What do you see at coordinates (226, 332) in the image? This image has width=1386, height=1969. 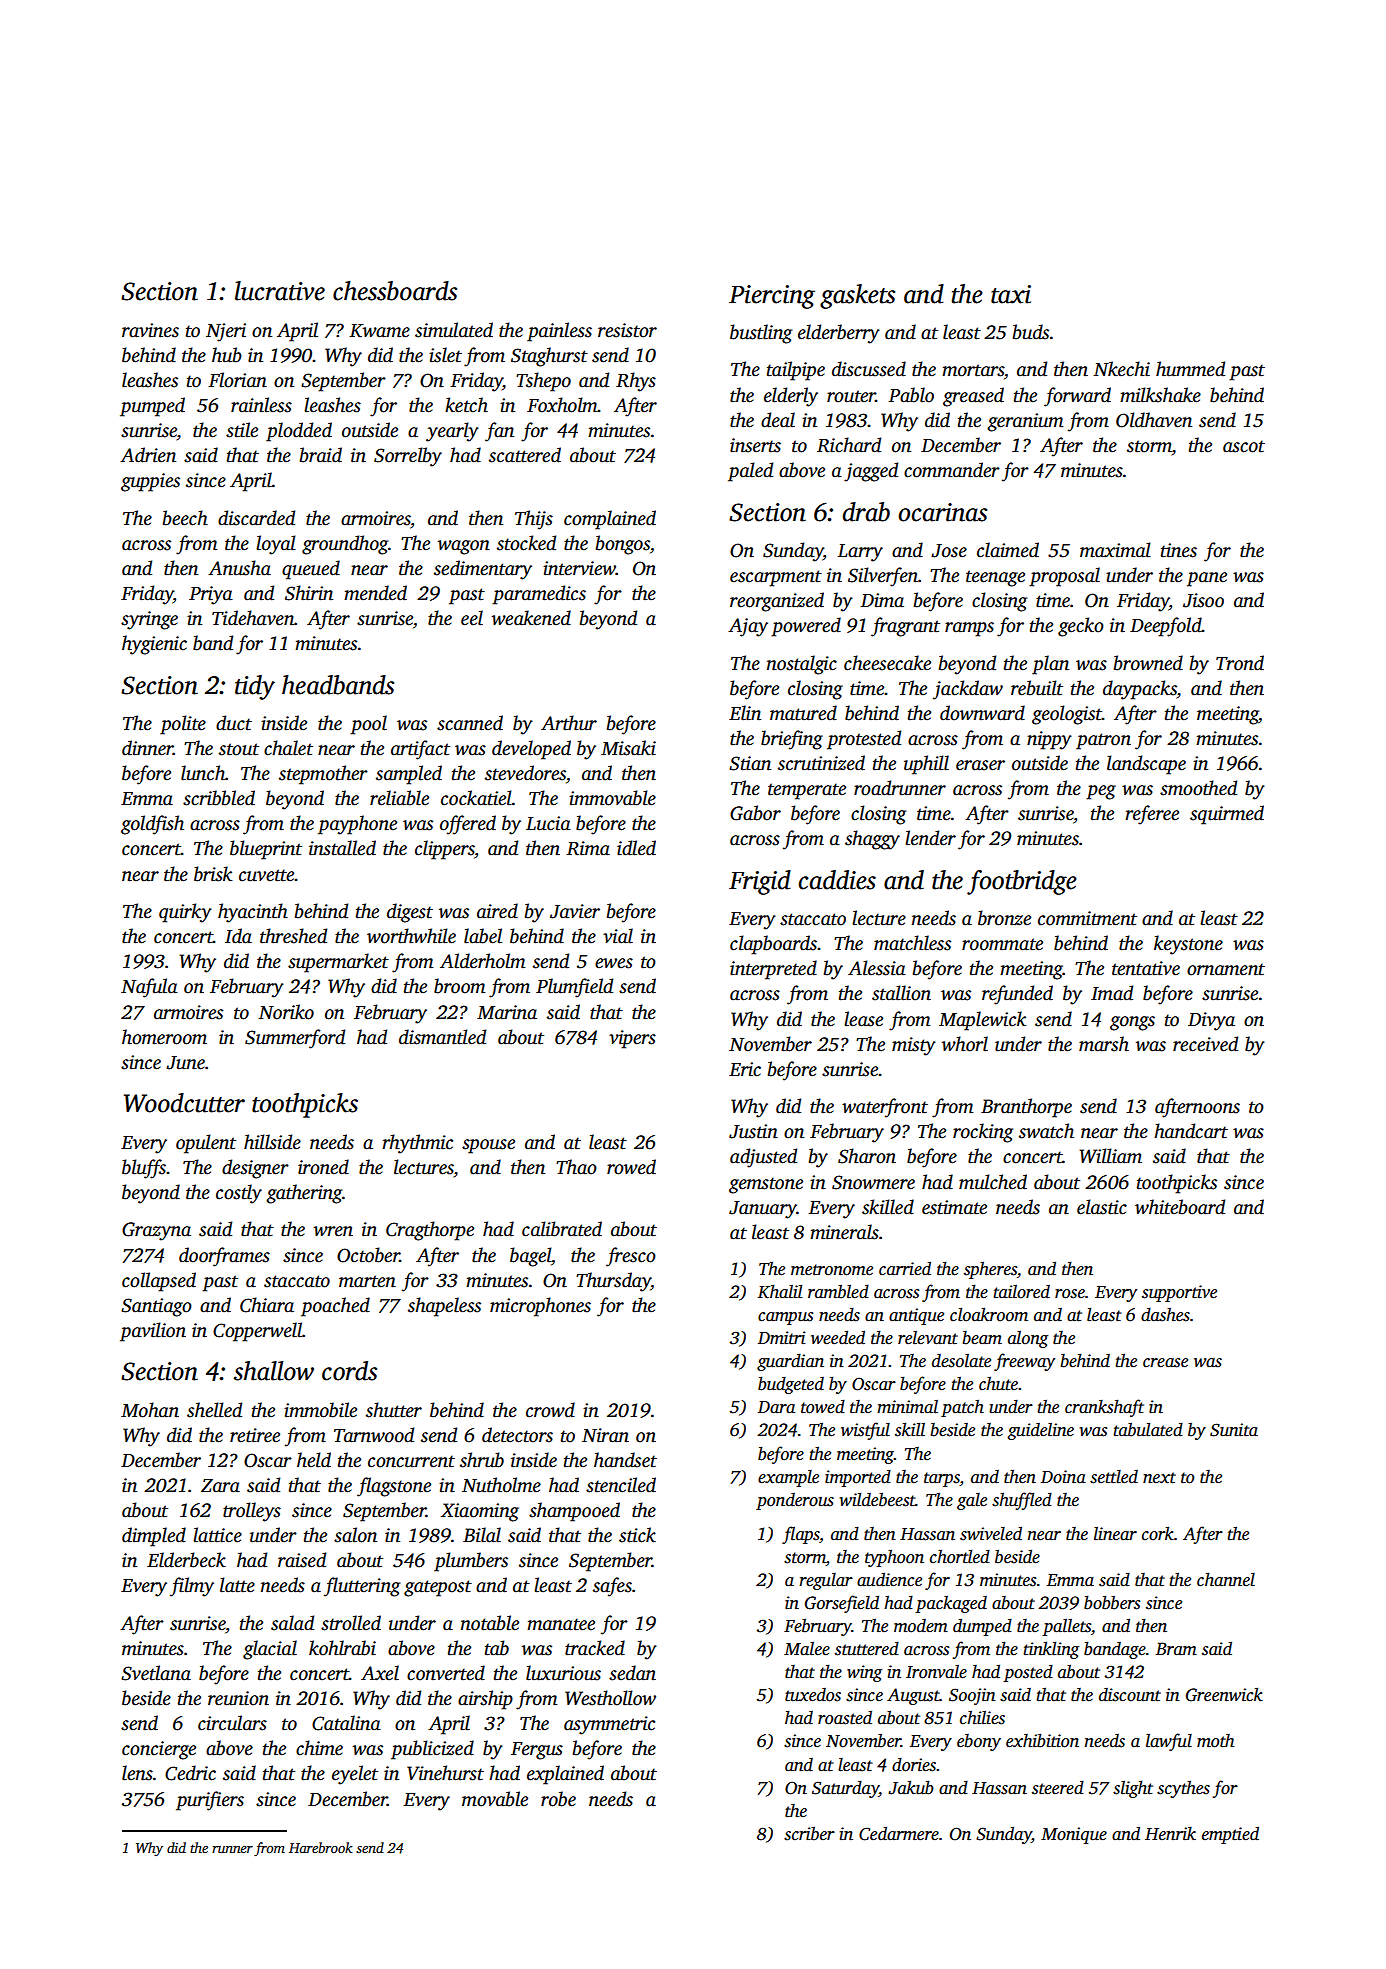 I see `Njeri` at bounding box center [226, 332].
